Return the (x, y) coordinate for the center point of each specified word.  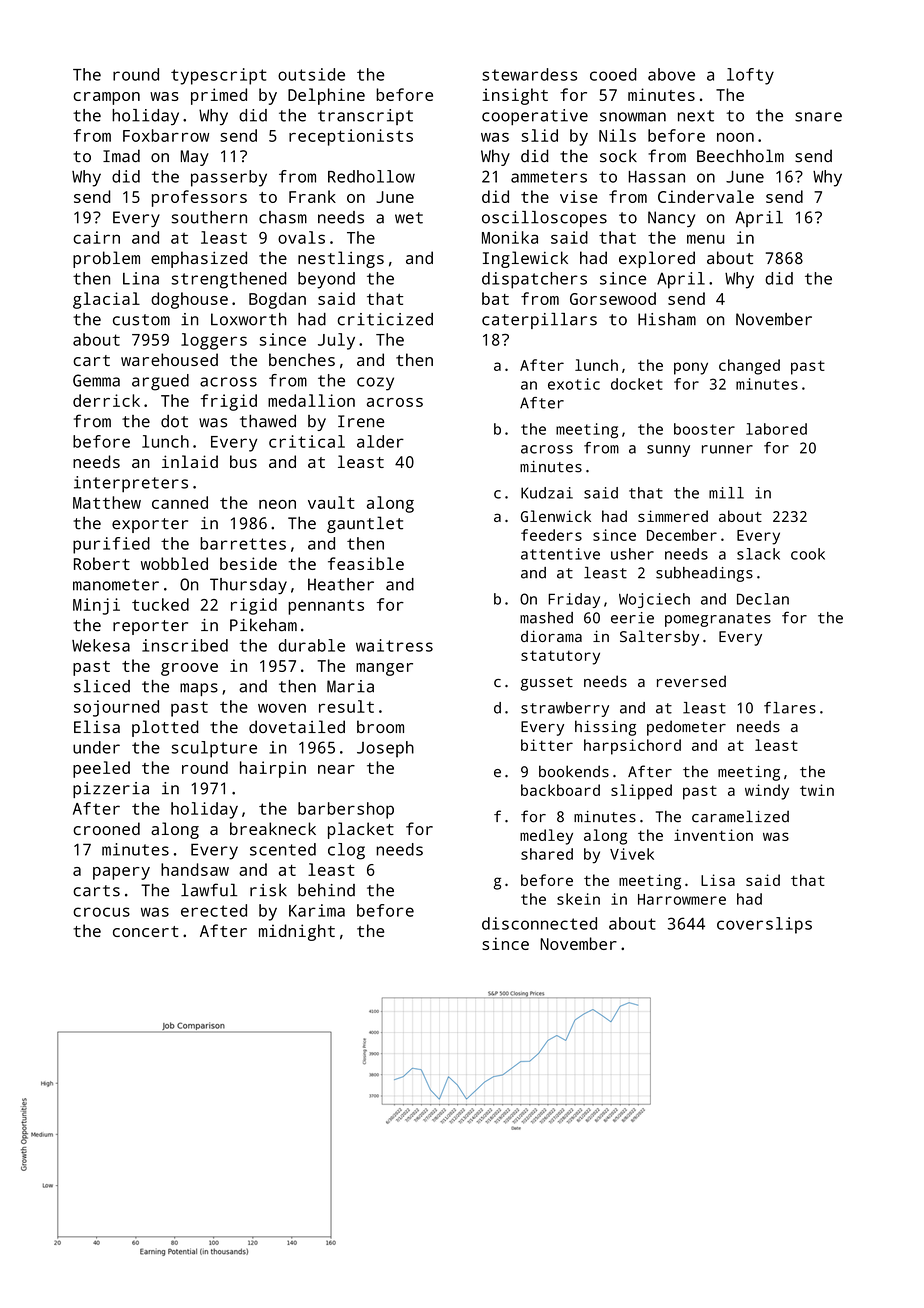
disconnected (539, 923)
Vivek (632, 854)
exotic (574, 384)
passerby (229, 178)
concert (146, 931)
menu (706, 239)
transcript (365, 117)
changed (749, 367)
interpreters (131, 484)
